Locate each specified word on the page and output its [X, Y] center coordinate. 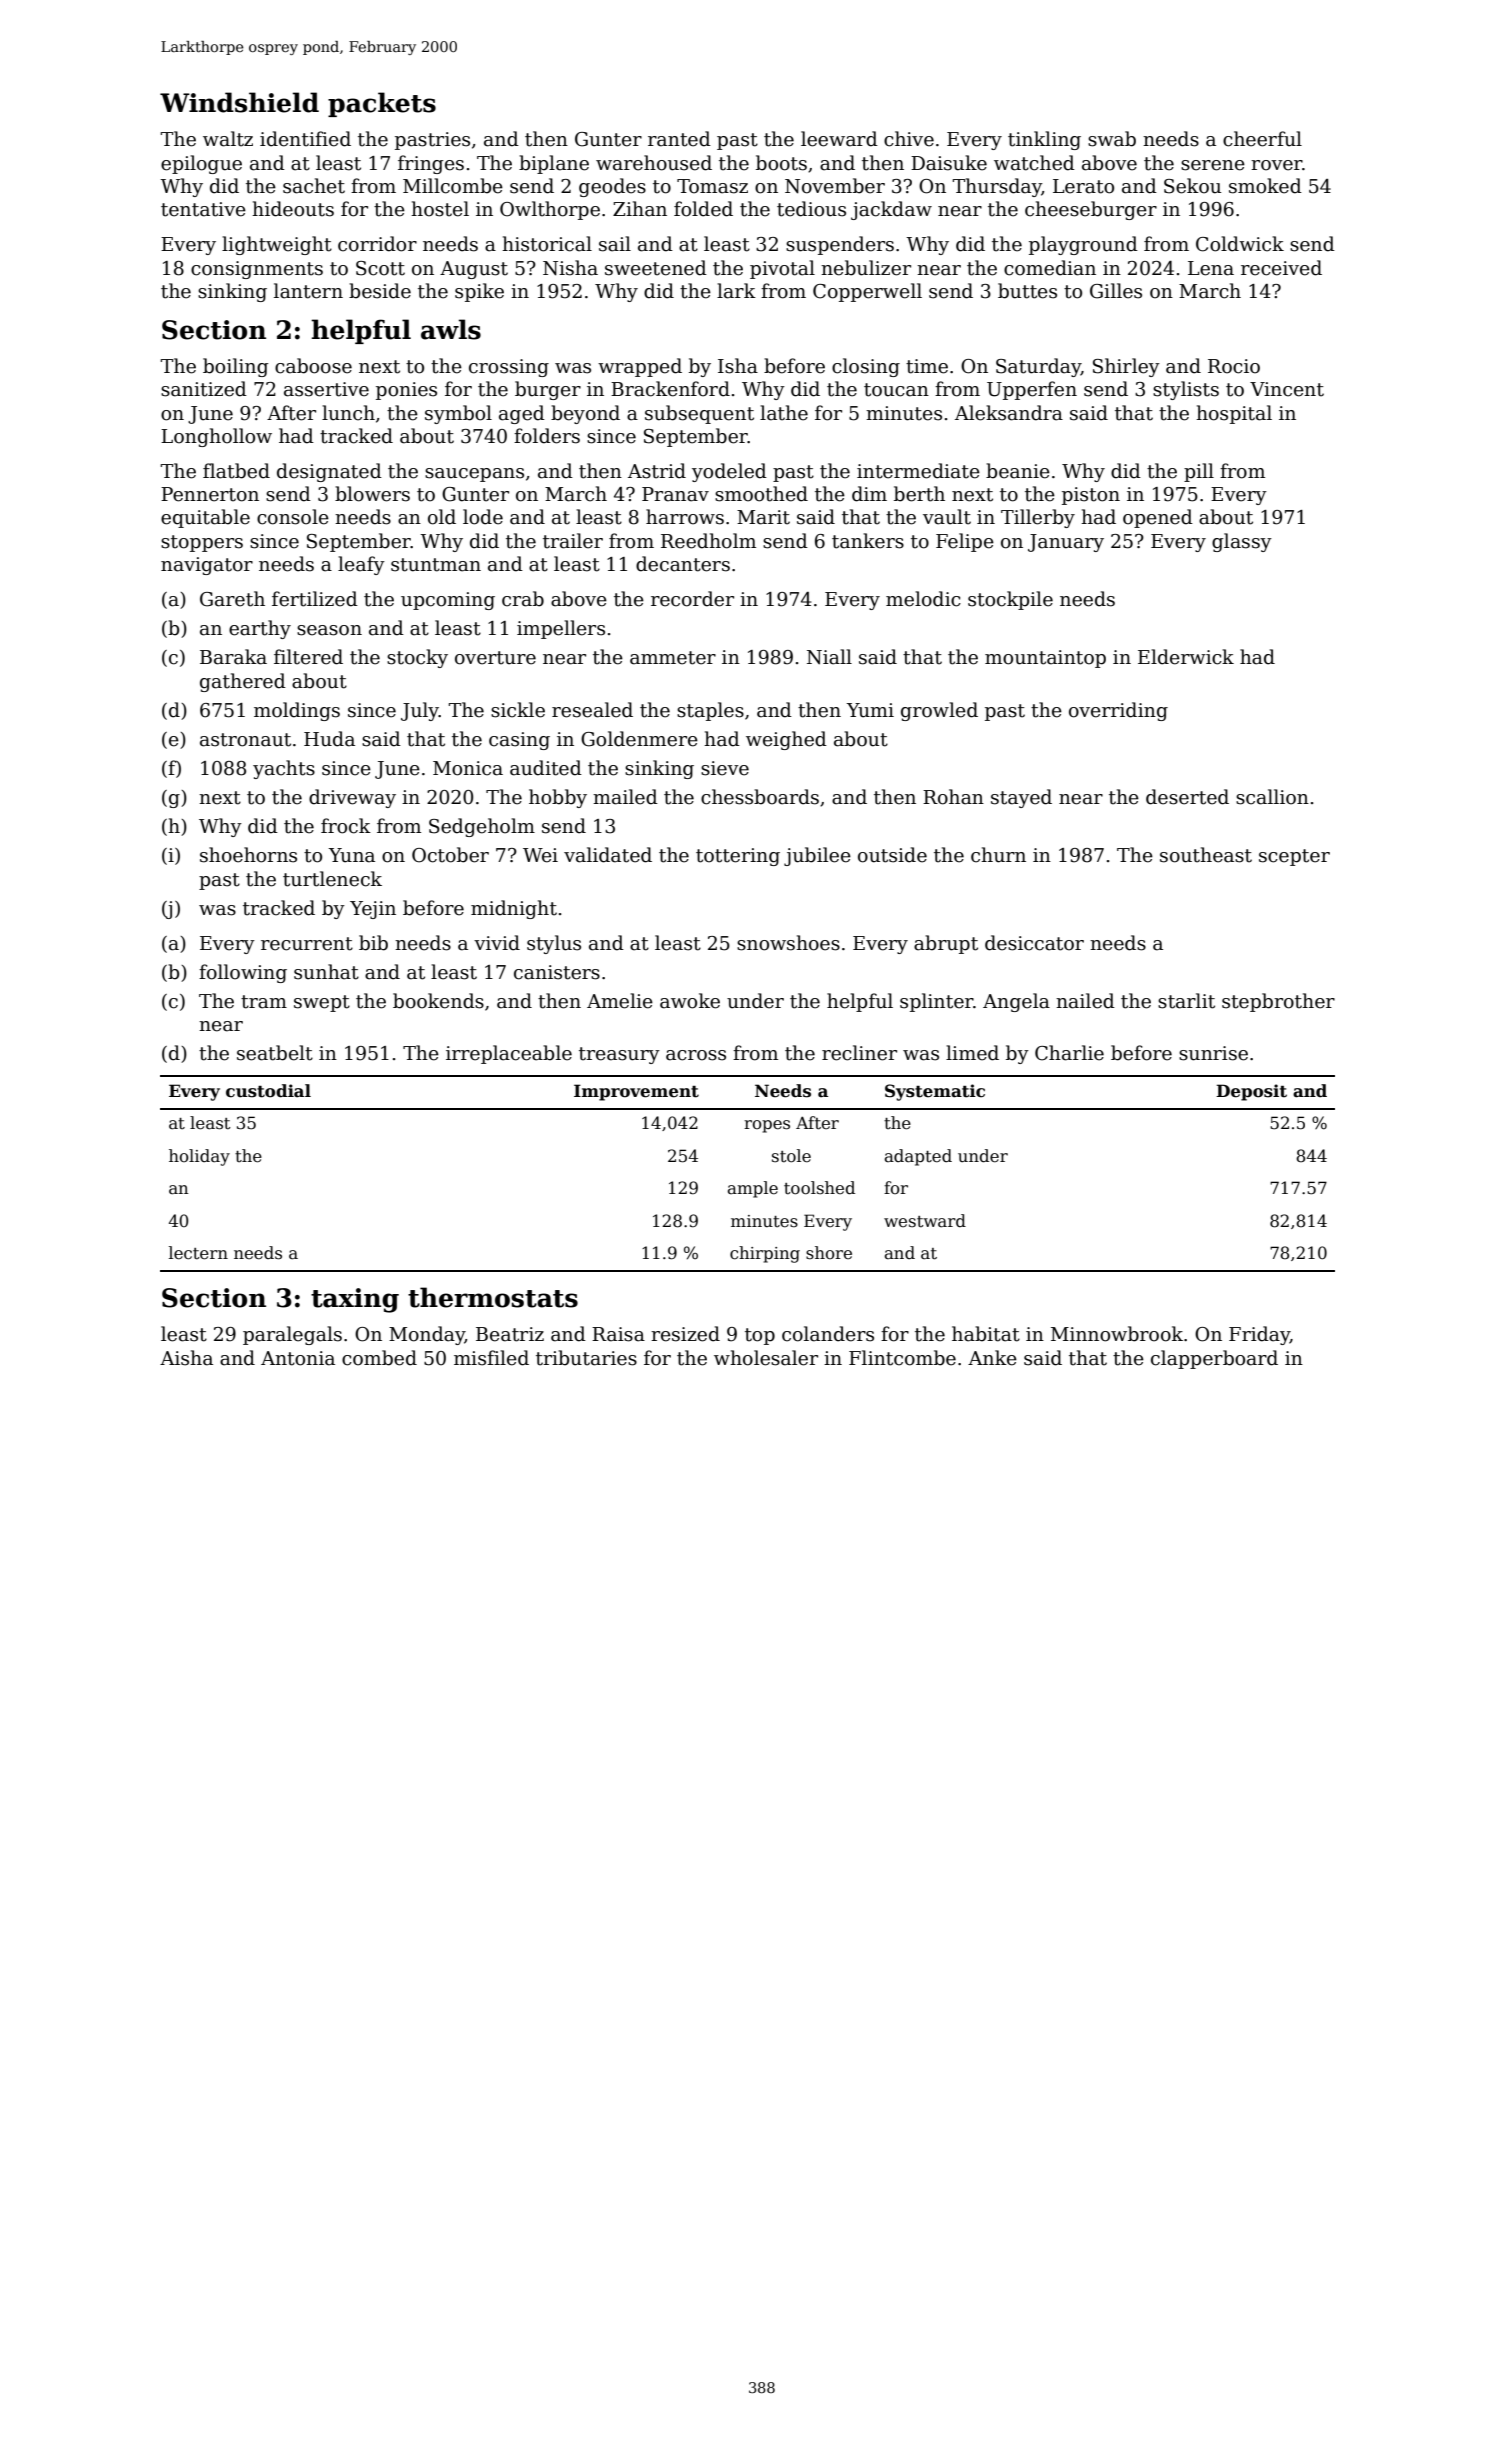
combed [379, 1358]
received [1281, 268]
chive [909, 139]
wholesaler [766, 1358]
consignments [257, 270]
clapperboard [1214, 1359]
